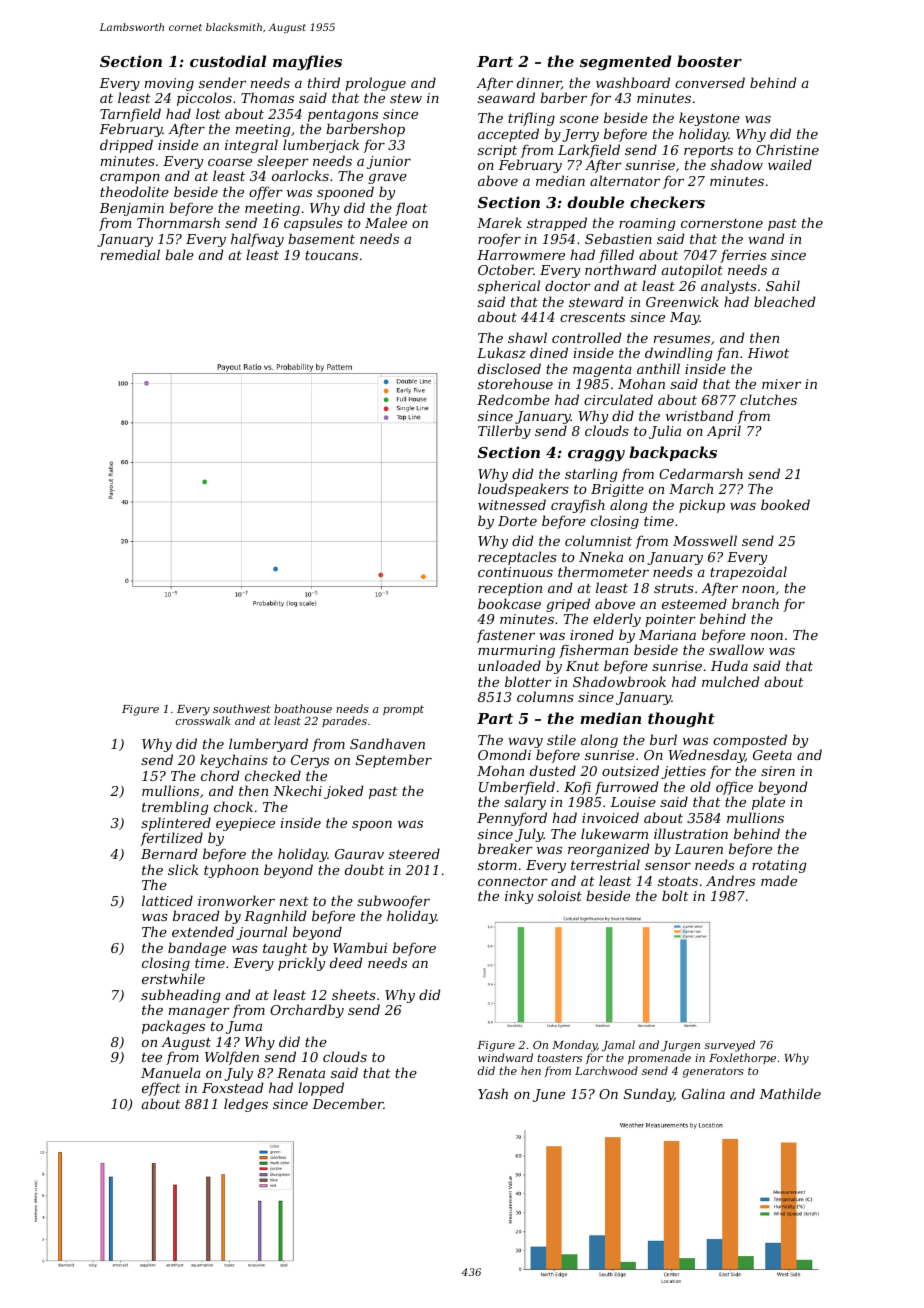 This screenshot has height=1308, width=924. Describe the element at coordinates (179, 254) in the screenshot. I see `bale` at that location.
